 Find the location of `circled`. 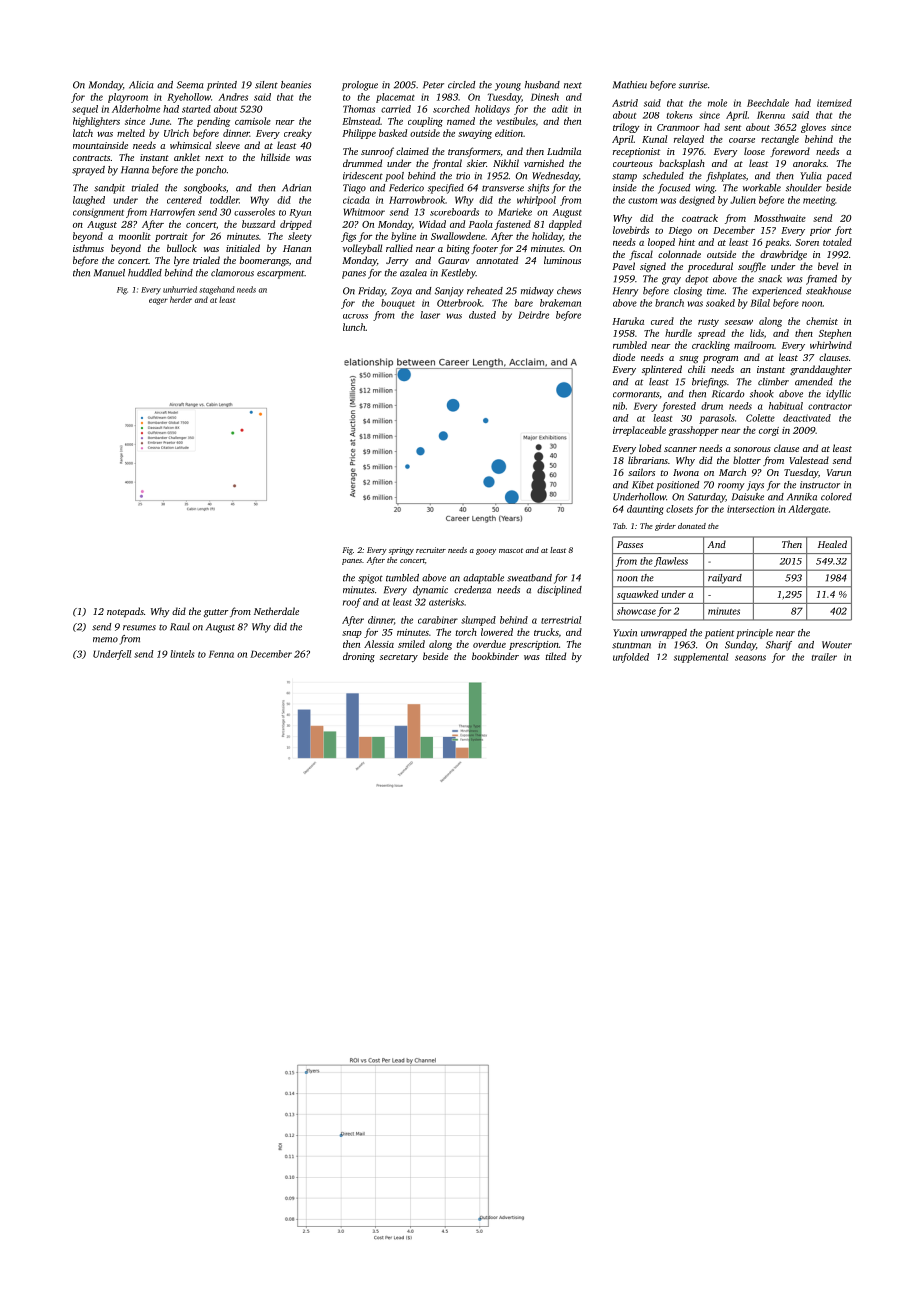

circled is located at coordinates (461, 85).
